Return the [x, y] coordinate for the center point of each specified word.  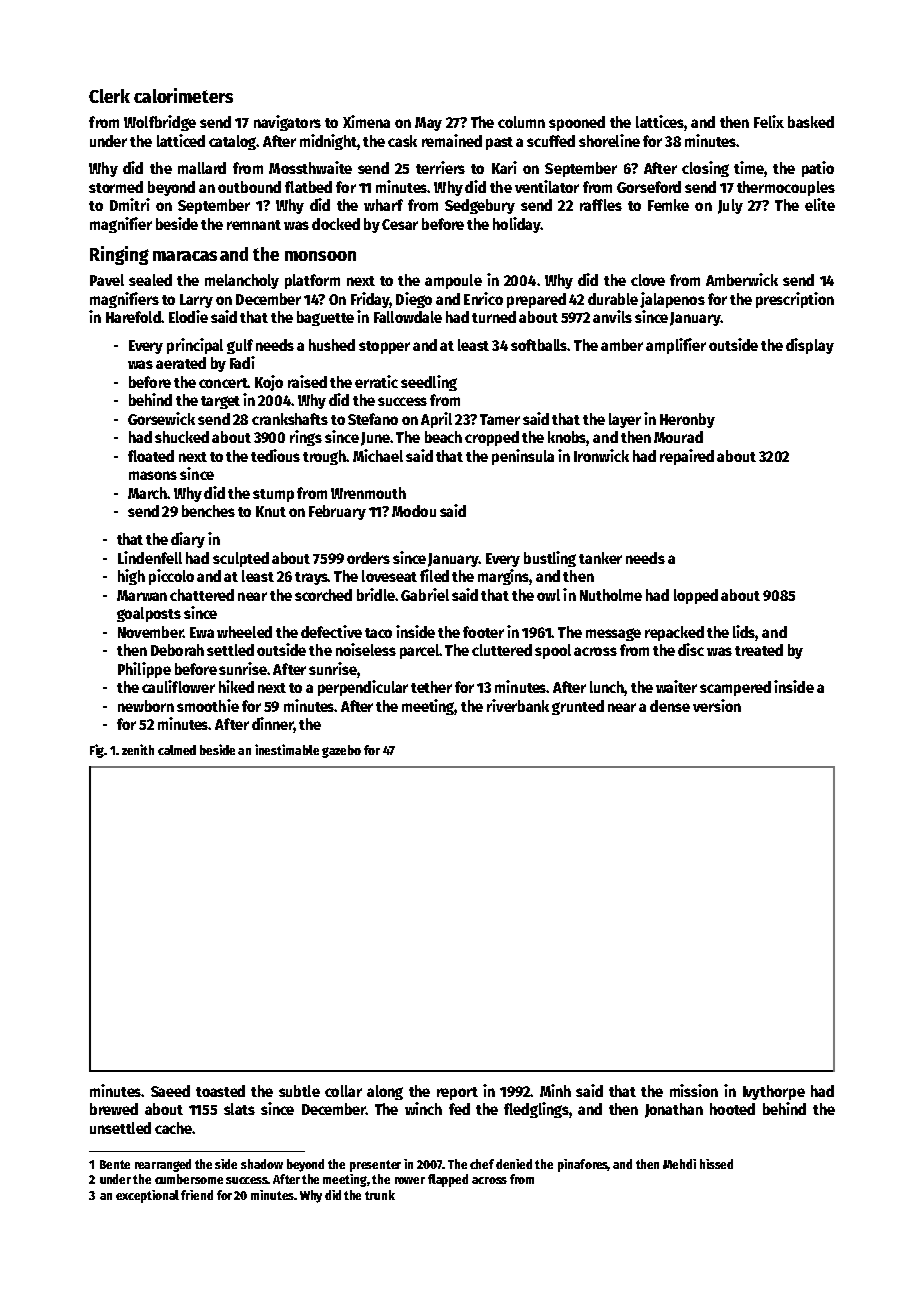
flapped [448, 1180]
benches [208, 511]
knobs [567, 438]
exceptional [147, 1196]
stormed [116, 187]
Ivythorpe [774, 1092]
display [810, 346]
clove [648, 280]
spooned [577, 123]
